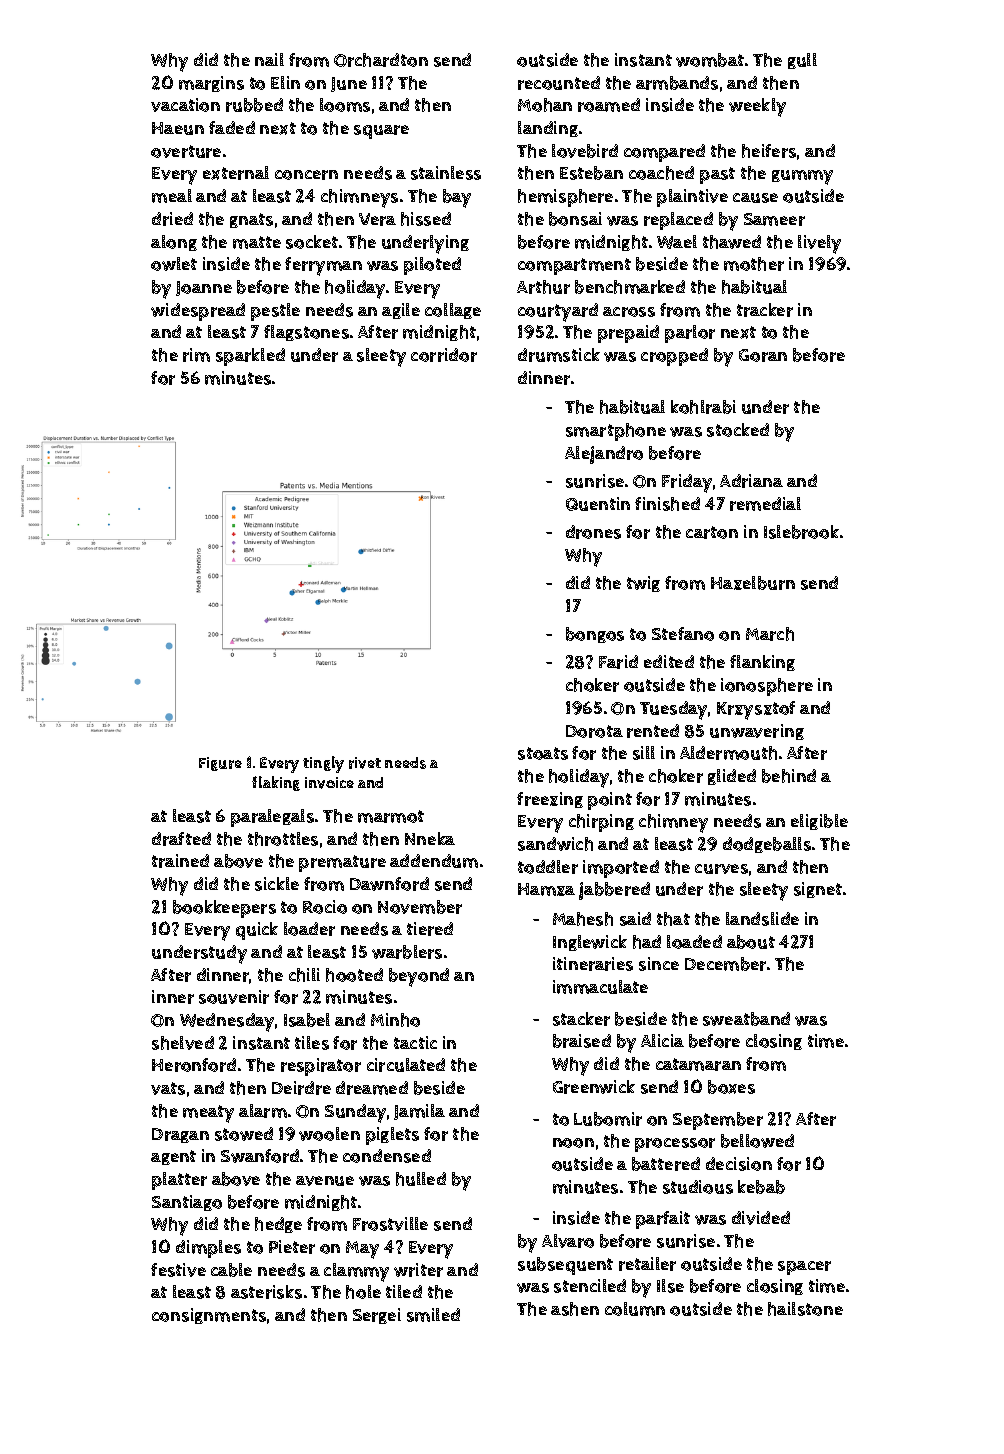 The width and height of the page is (1004, 1454). What do you see at coordinates (285, 82) in the page?
I see `Elin` at bounding box center [285, 82].
